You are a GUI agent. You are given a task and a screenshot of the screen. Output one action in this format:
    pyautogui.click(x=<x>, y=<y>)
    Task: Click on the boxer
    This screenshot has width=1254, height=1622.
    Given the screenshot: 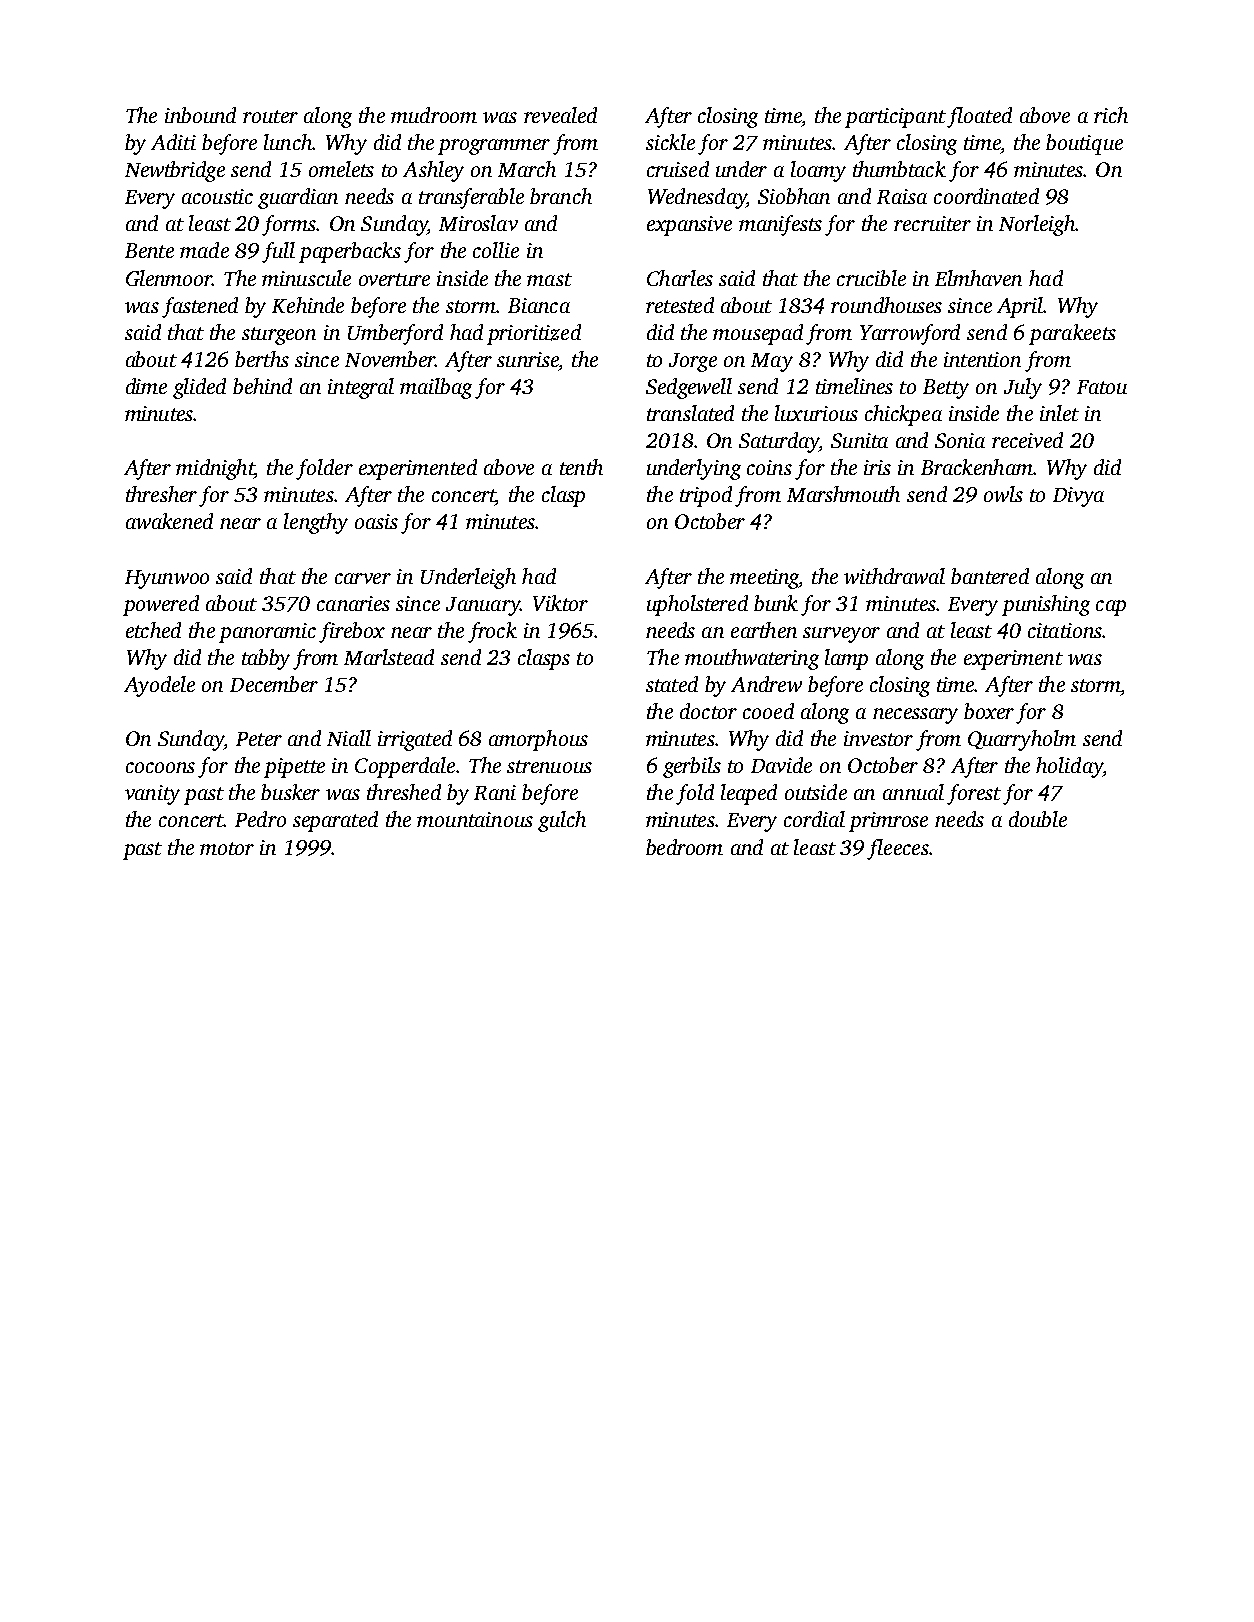 What is the action you would take?
    pyautogui.click(x=989, y=711)
